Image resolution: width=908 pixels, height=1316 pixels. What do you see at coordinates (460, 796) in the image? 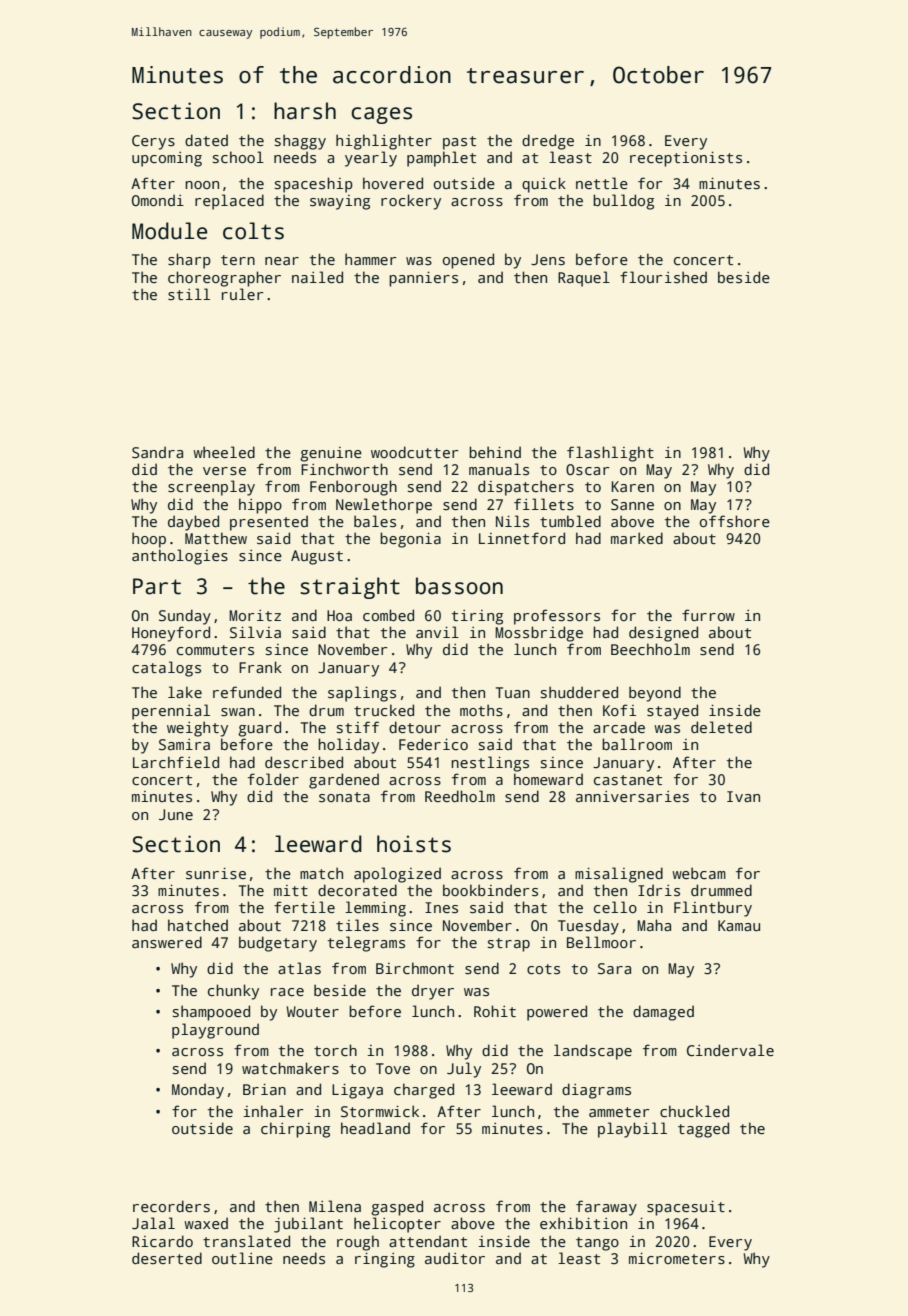
I see `Reedholm` at bounding box center [460, 796].
